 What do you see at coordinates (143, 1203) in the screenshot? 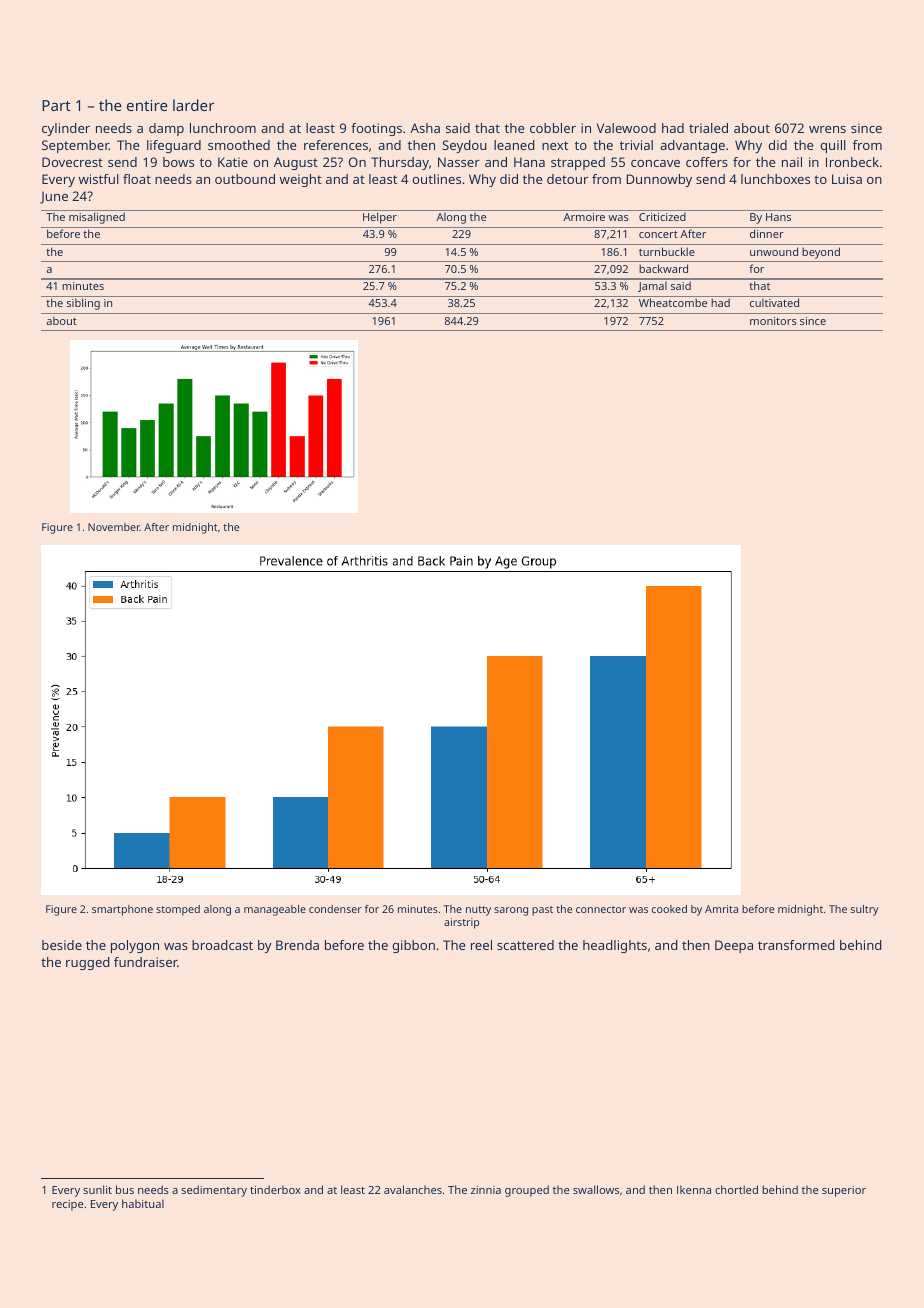
I see `habitual` at bounding box center [143, 1203].
